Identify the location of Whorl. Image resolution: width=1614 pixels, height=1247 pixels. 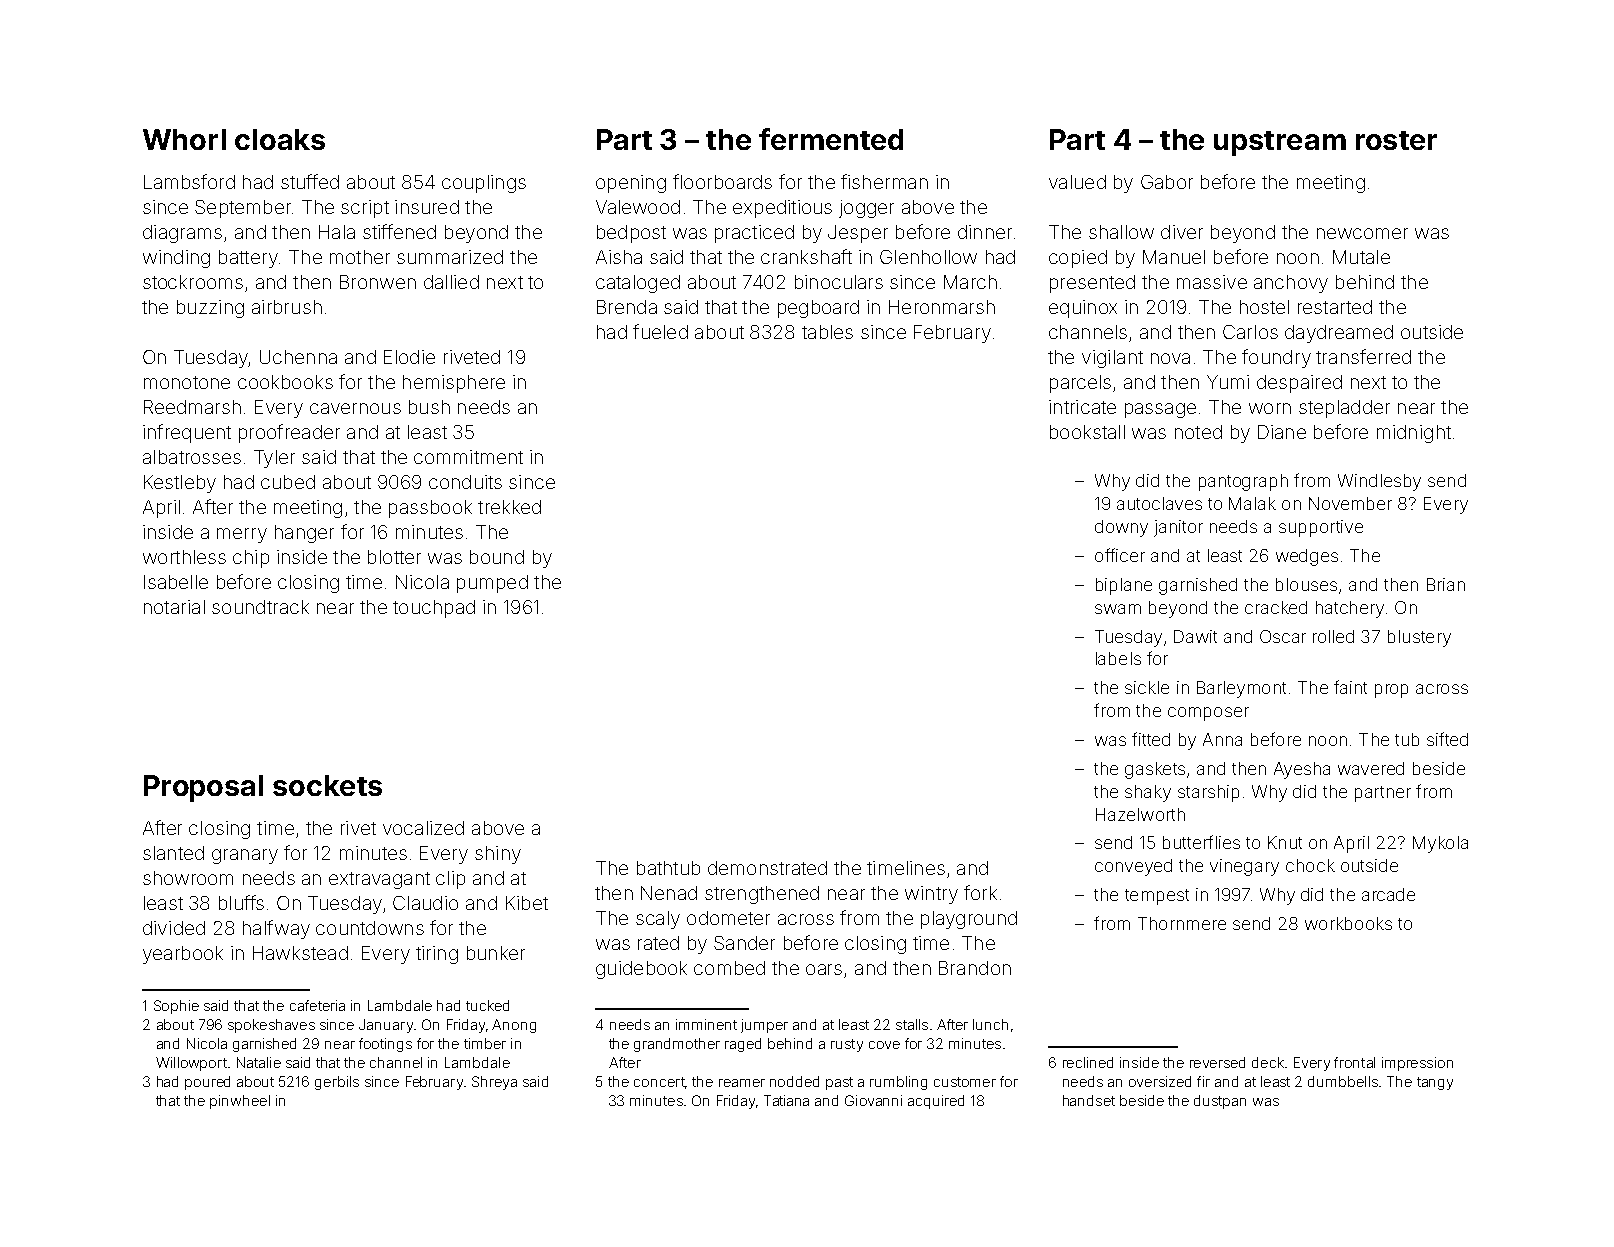
(184, 139).
